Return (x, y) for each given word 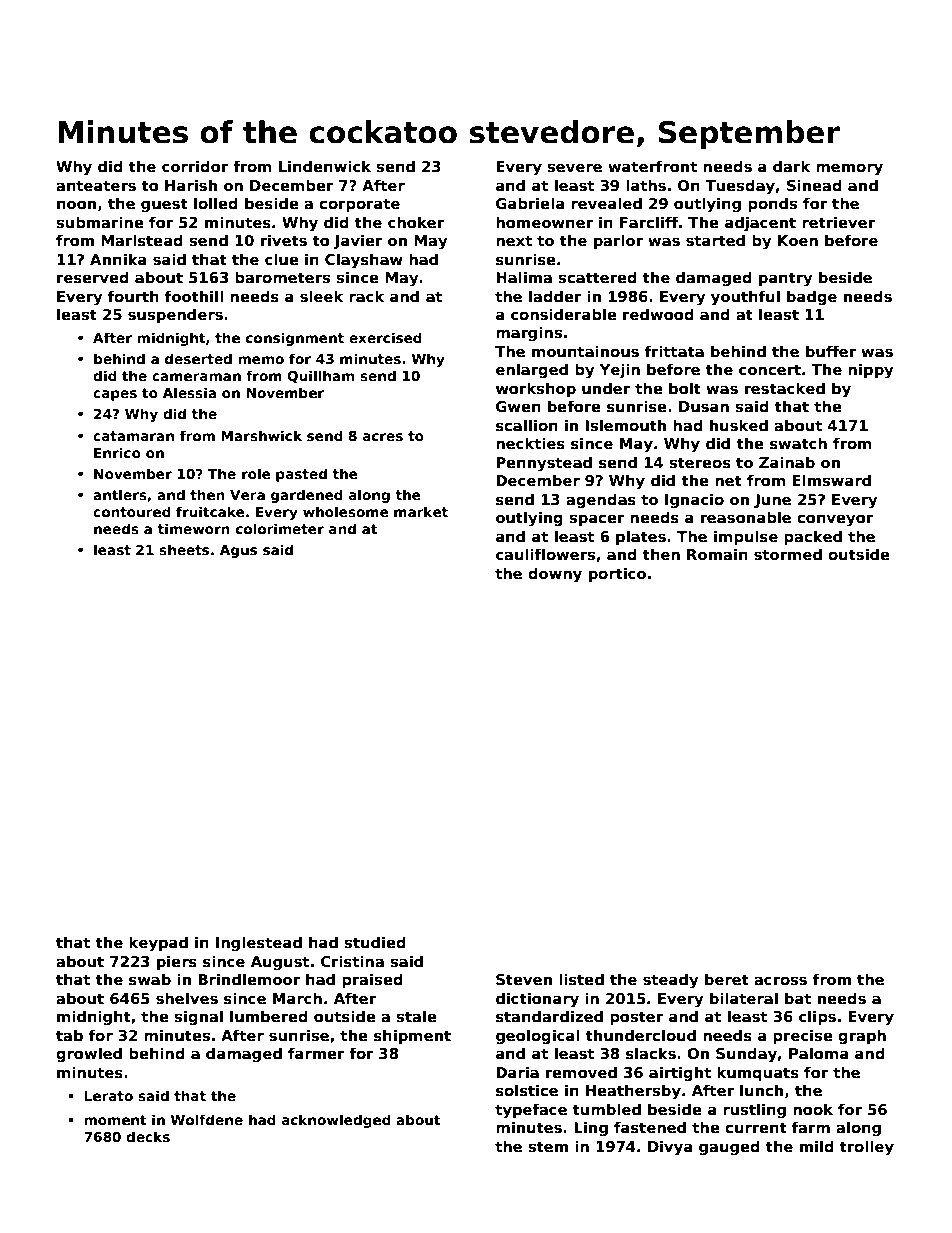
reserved (93, 277)
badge (812, 298)
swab (150, 979)
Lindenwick (325, 166)
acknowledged (336, 1121)
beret (727, 979)
